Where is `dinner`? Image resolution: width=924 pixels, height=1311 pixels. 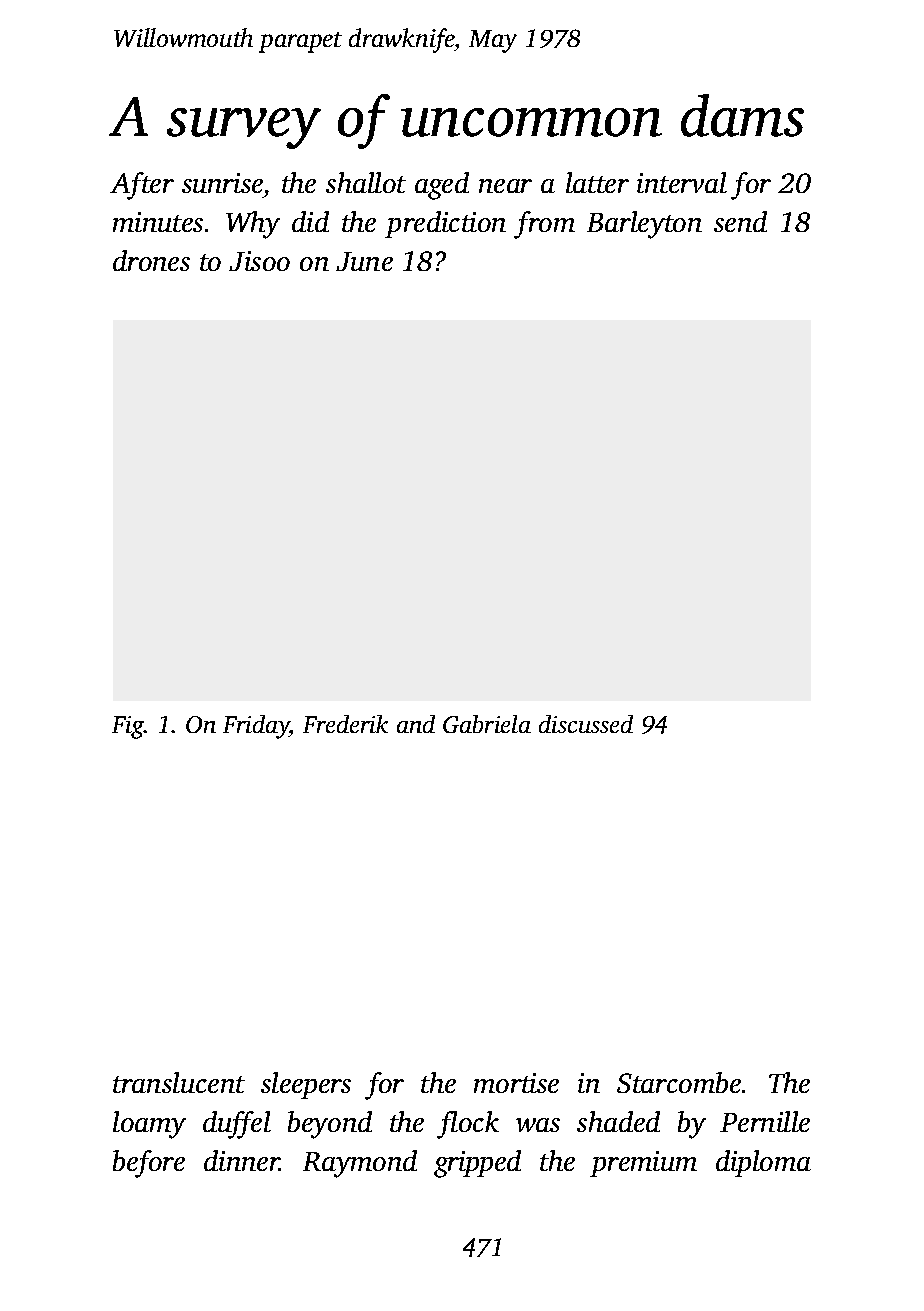 dinner is located at coordinates (241, 1160).
